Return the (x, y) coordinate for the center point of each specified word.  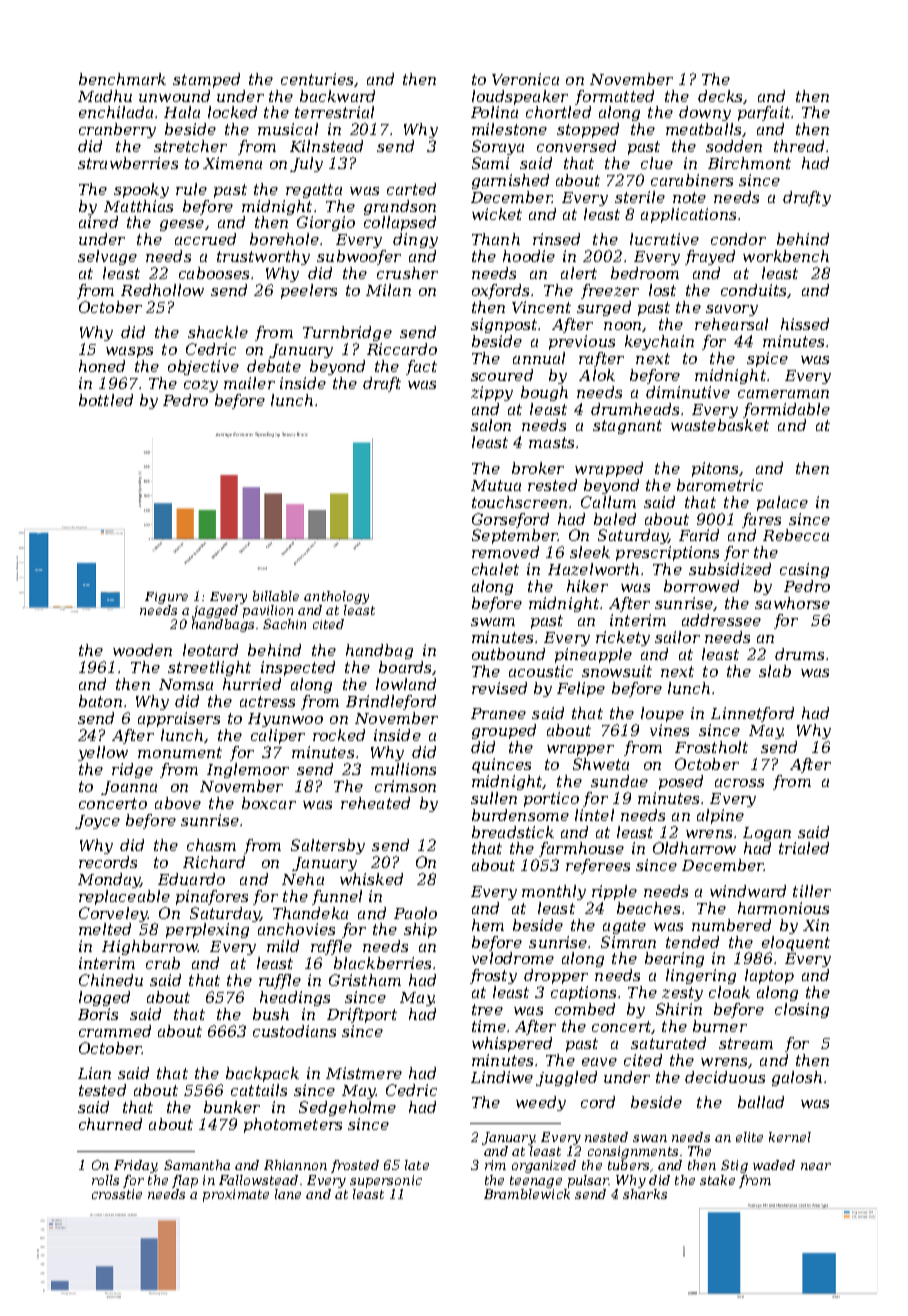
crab (163, 963)
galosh (797, 1078)
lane (288, 1194)
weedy (541, 1103)
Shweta (601, 764)
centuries (317, 79)
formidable (786, 410)
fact (421, 367)
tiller (812, 891)
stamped (206, 80)
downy (705, 113)
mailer (249, 383)
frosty (493, 976)
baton (100, 701)
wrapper (580, 750)
